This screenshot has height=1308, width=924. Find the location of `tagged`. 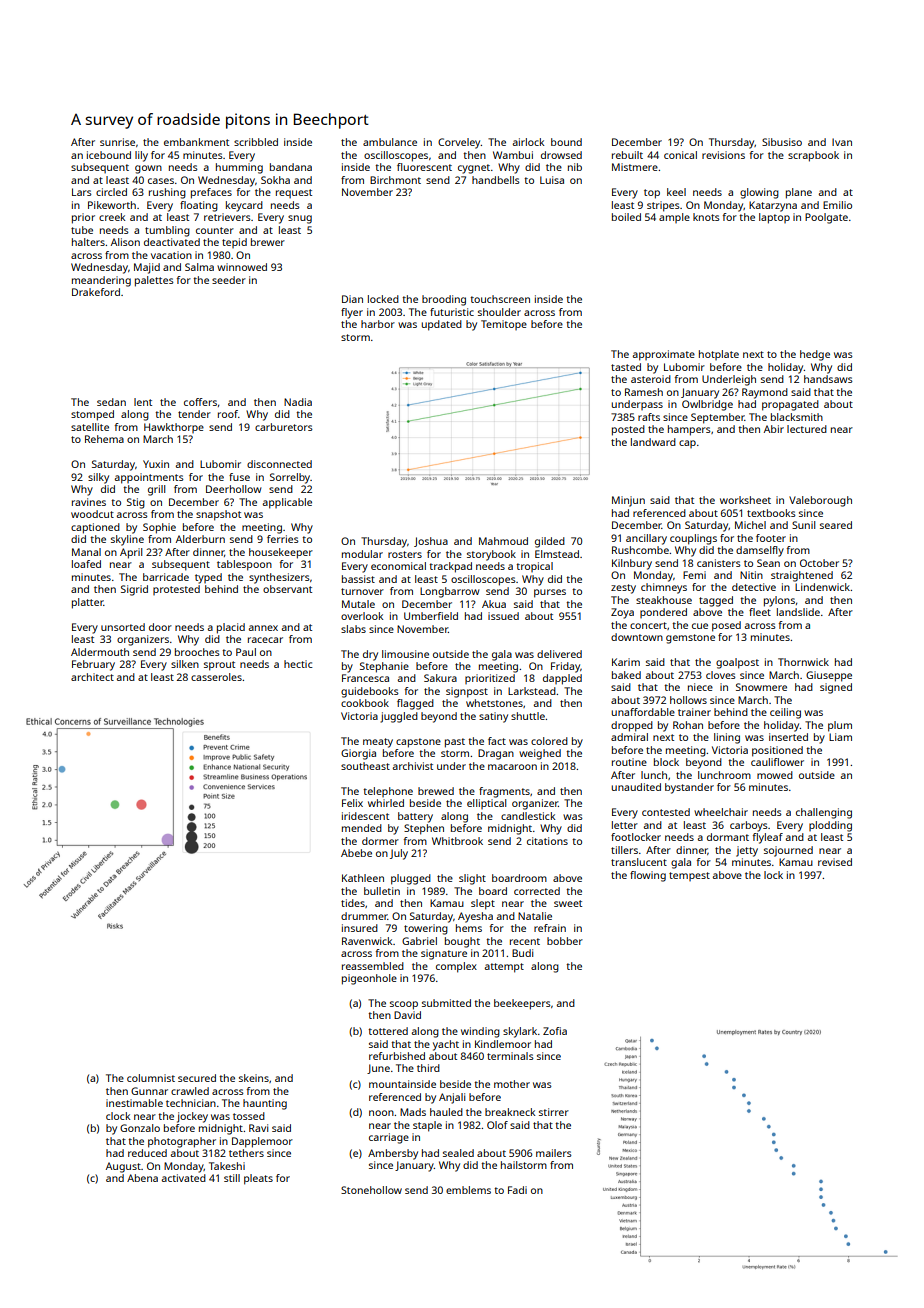

tagged is located at coordinates (716, 601).
